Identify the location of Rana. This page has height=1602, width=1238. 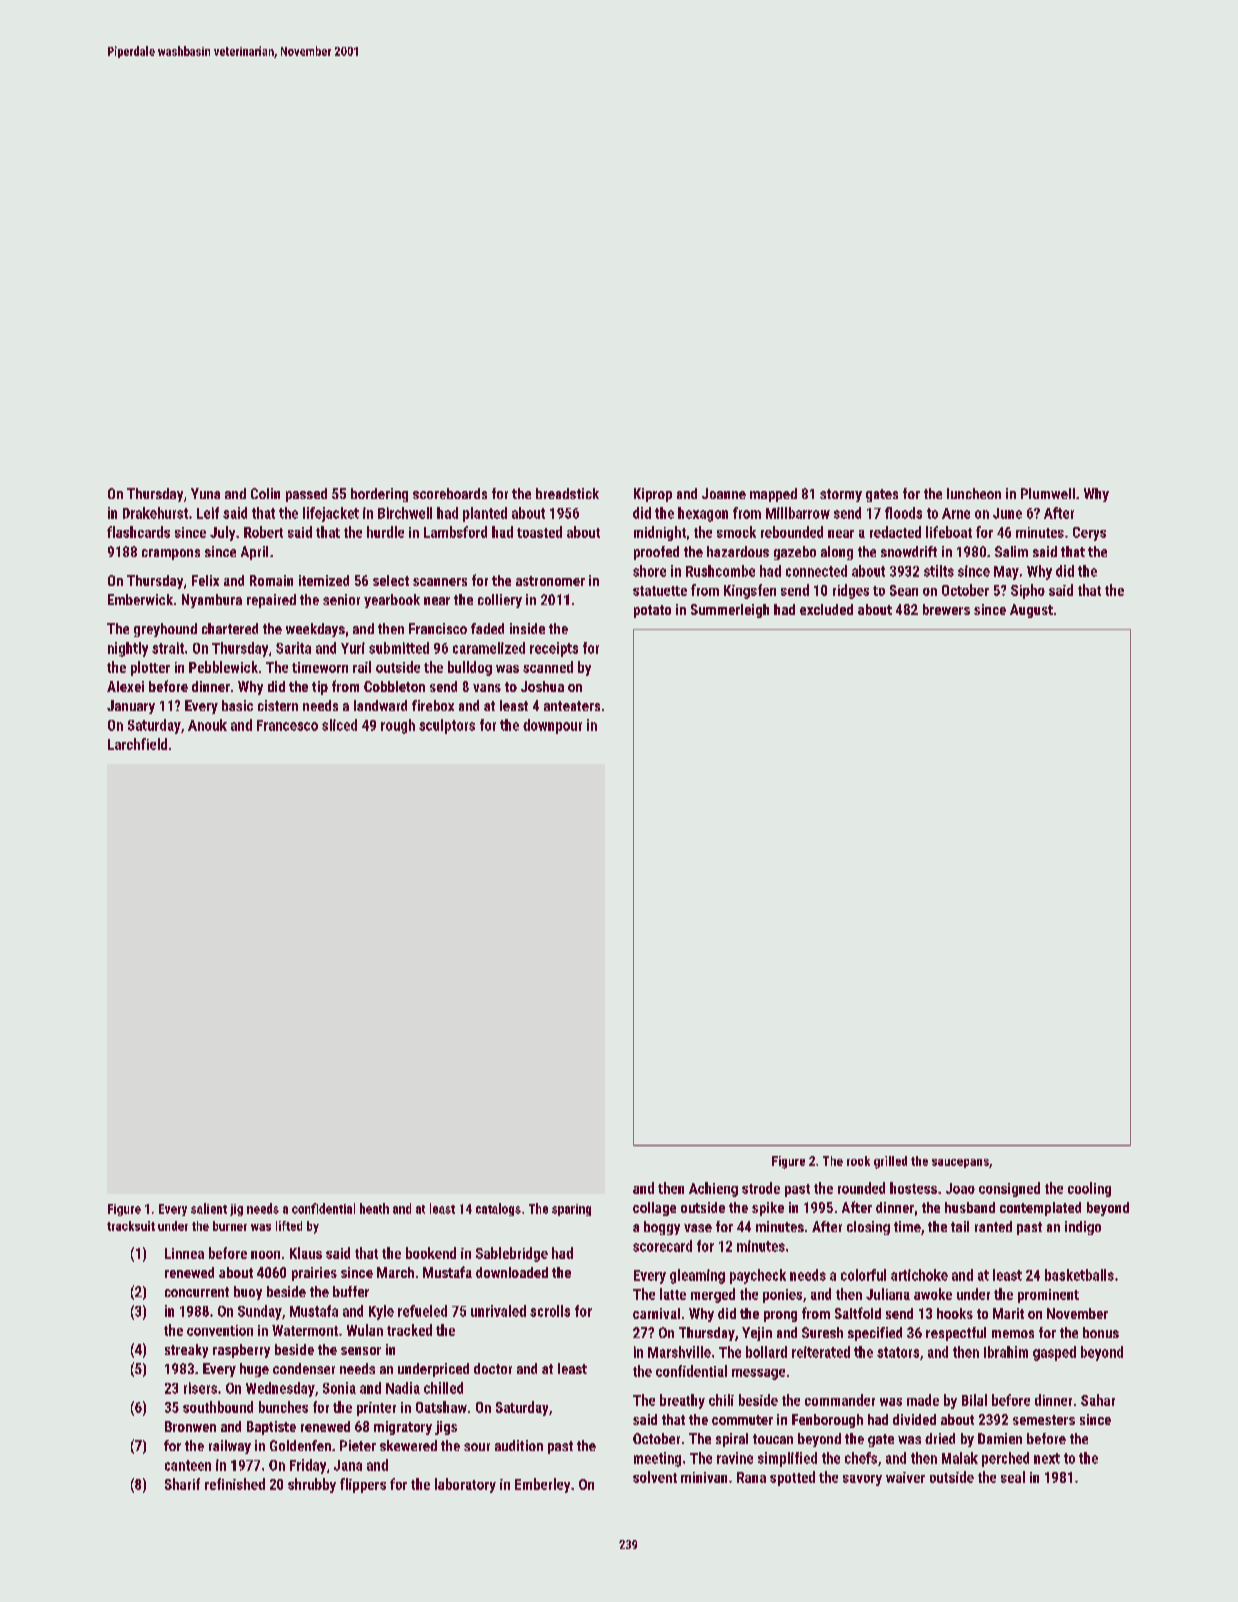
(751, 1477).
